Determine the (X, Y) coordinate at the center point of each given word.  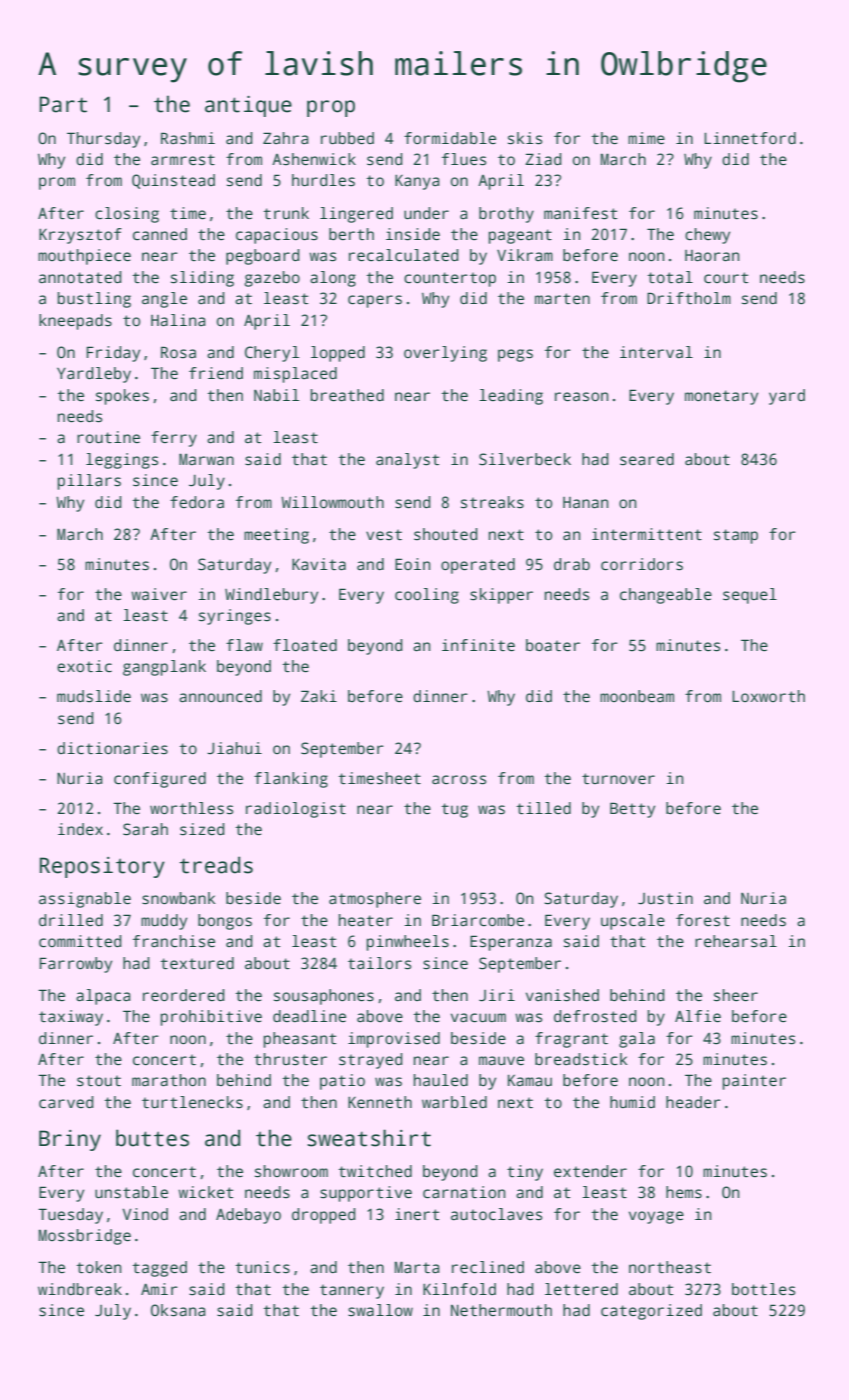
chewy (707, 236)
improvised (394, 1040)
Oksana (178, 1310)
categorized (651, 1312)
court (726, 278)
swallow (380, 1310)
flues (464, 159)
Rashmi (188, 138)
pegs (515, 355)
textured (197, 963)
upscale (633, 922)
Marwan (206, 459)
